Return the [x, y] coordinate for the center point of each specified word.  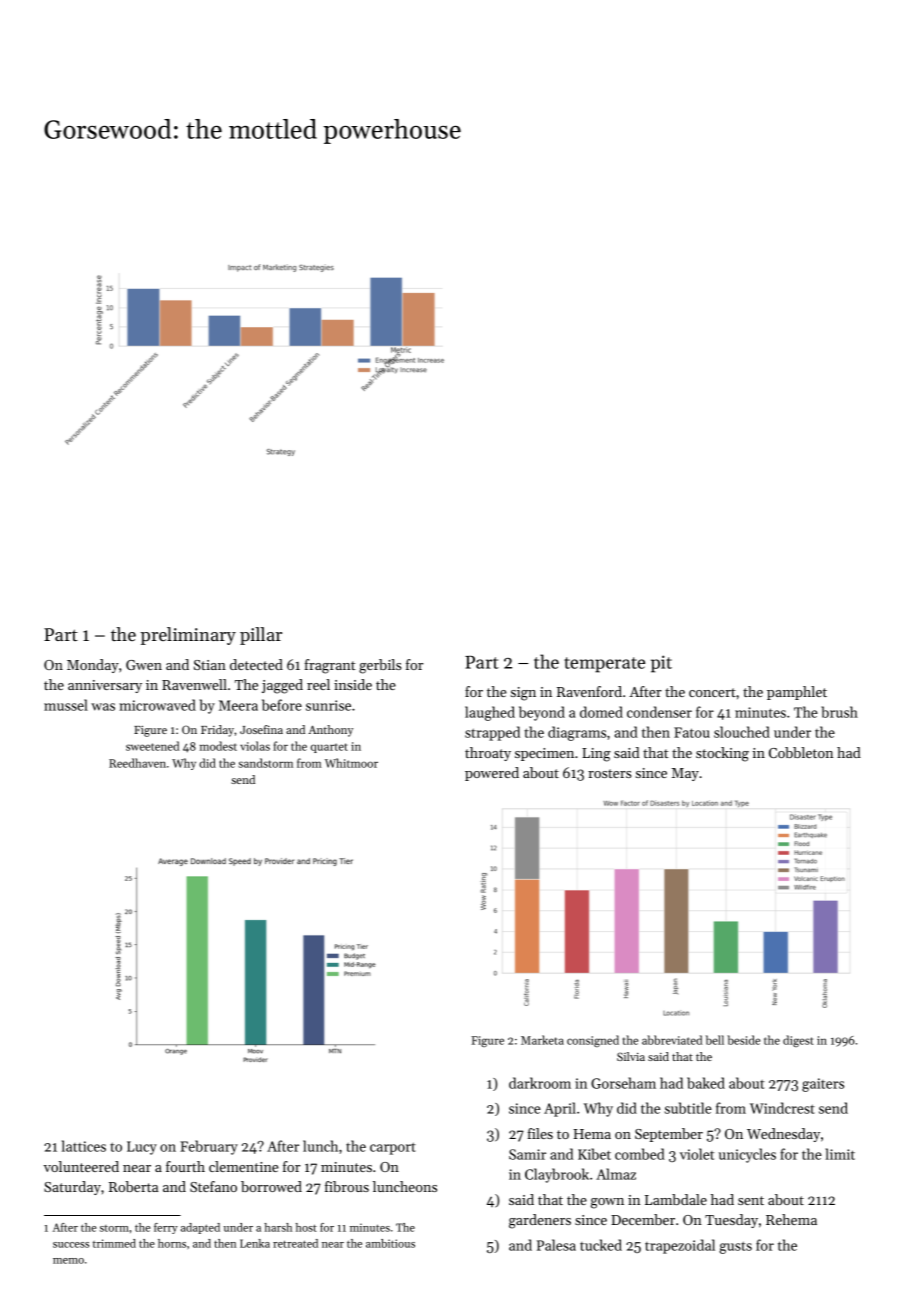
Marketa [542, 1040]
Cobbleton [801, 752]
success [71, 1245]
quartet [329, 748]
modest [218, 746]
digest [798, 1041]
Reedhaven [137, 763]
